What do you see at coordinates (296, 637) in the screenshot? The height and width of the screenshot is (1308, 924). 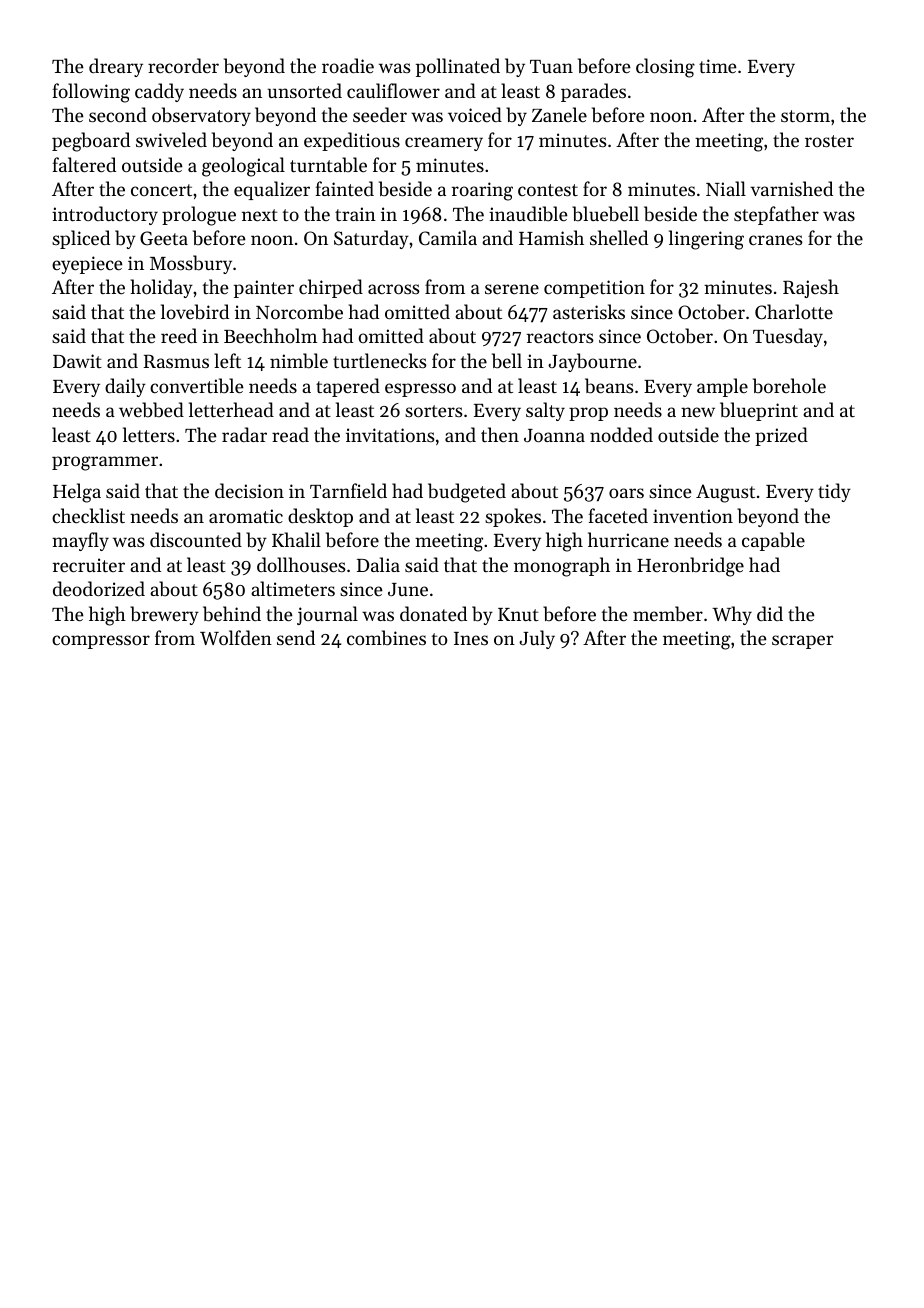 I see `send` at bounding box center [296, 637].
